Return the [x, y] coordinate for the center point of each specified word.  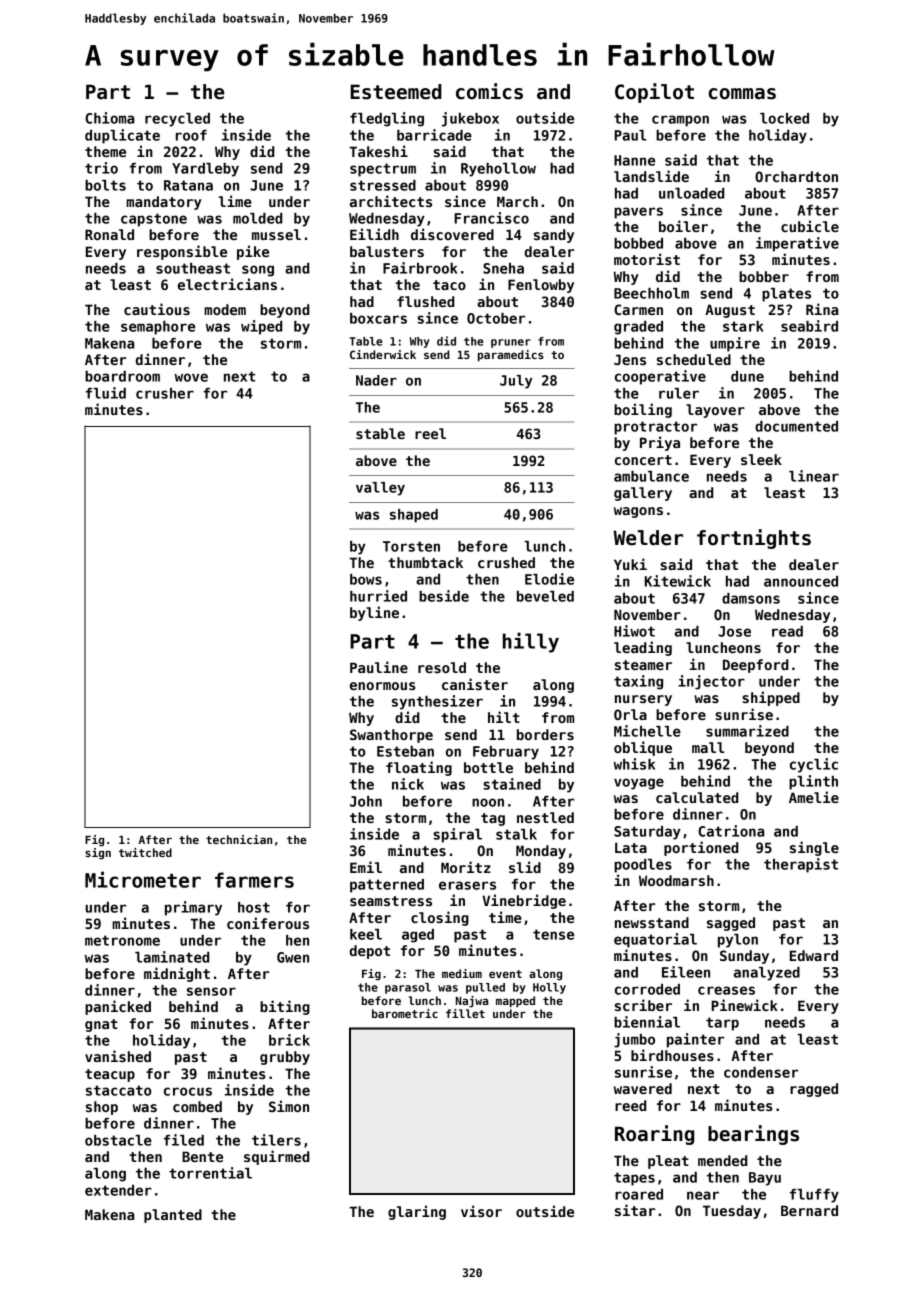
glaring [417, 1212]
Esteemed [396, 92]
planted [173, 1216]
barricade [434, 135]
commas [742, 94]
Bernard [809, 1210]
